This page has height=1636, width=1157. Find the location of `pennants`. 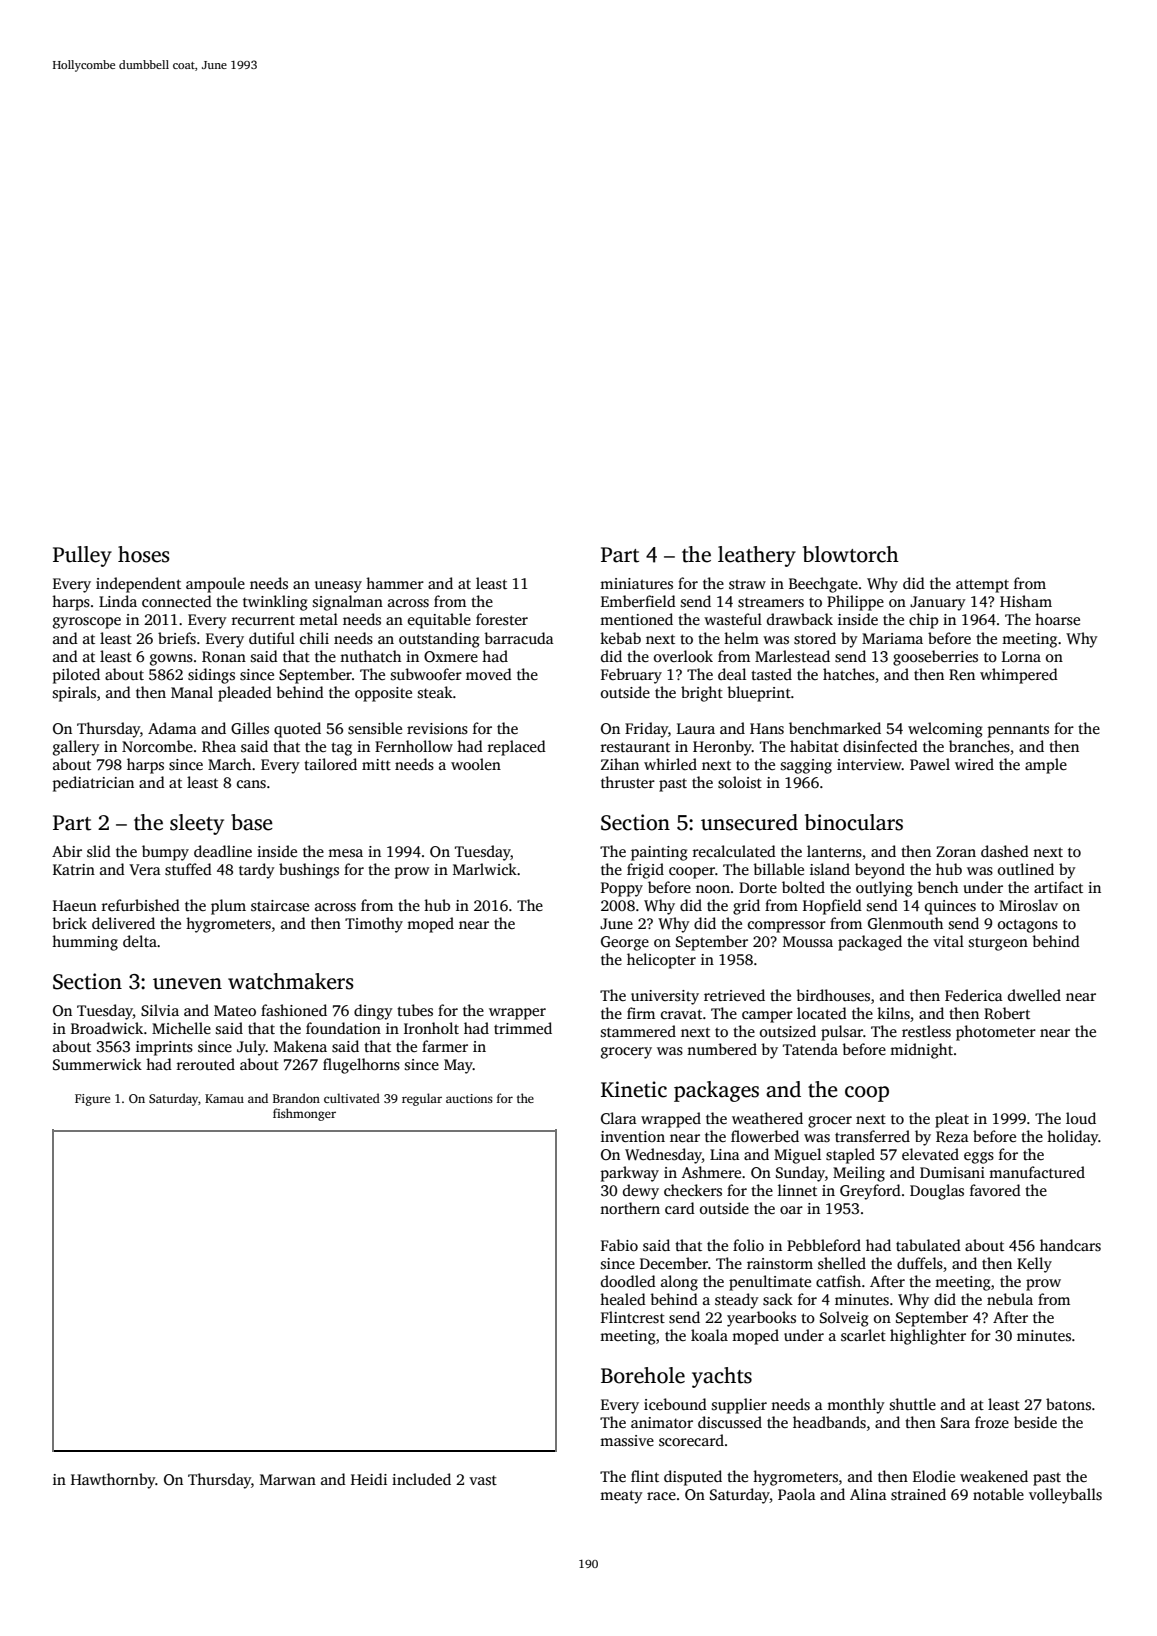

pennants is located at coordinates (1018, 731).
